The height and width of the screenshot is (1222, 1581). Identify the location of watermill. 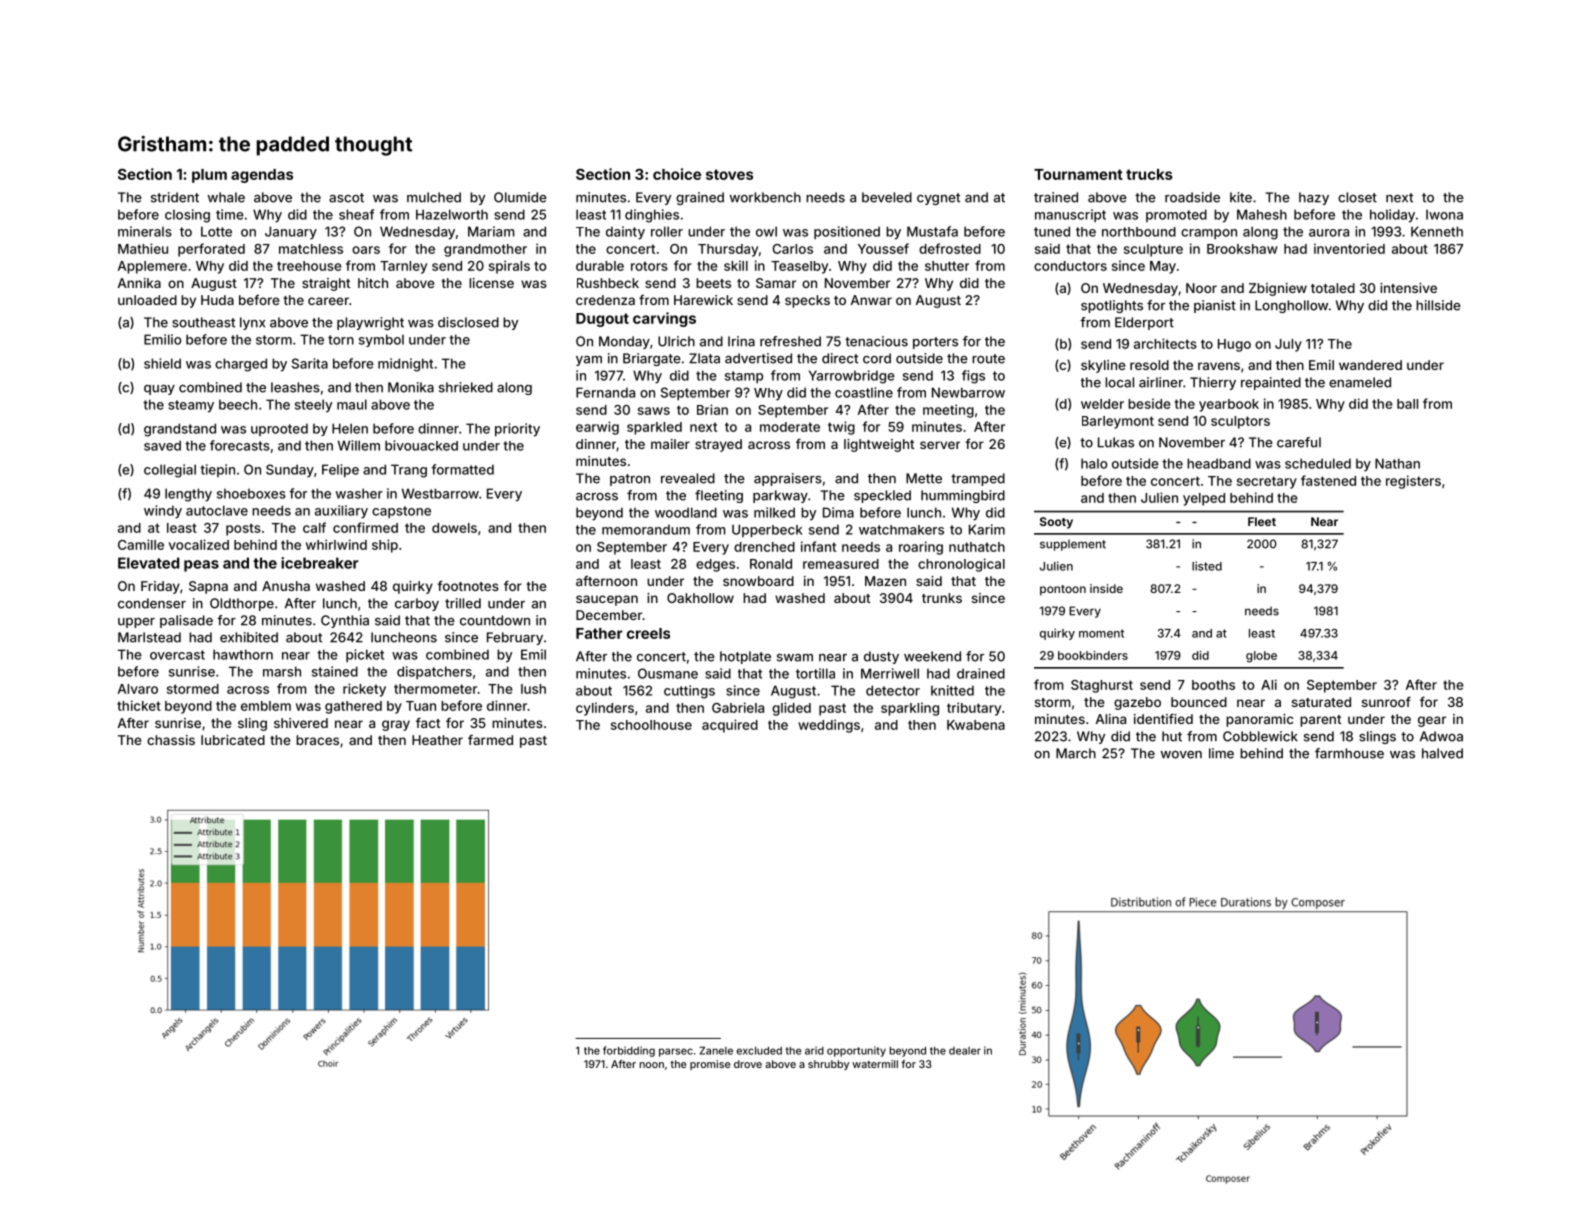
(875, 1064).
